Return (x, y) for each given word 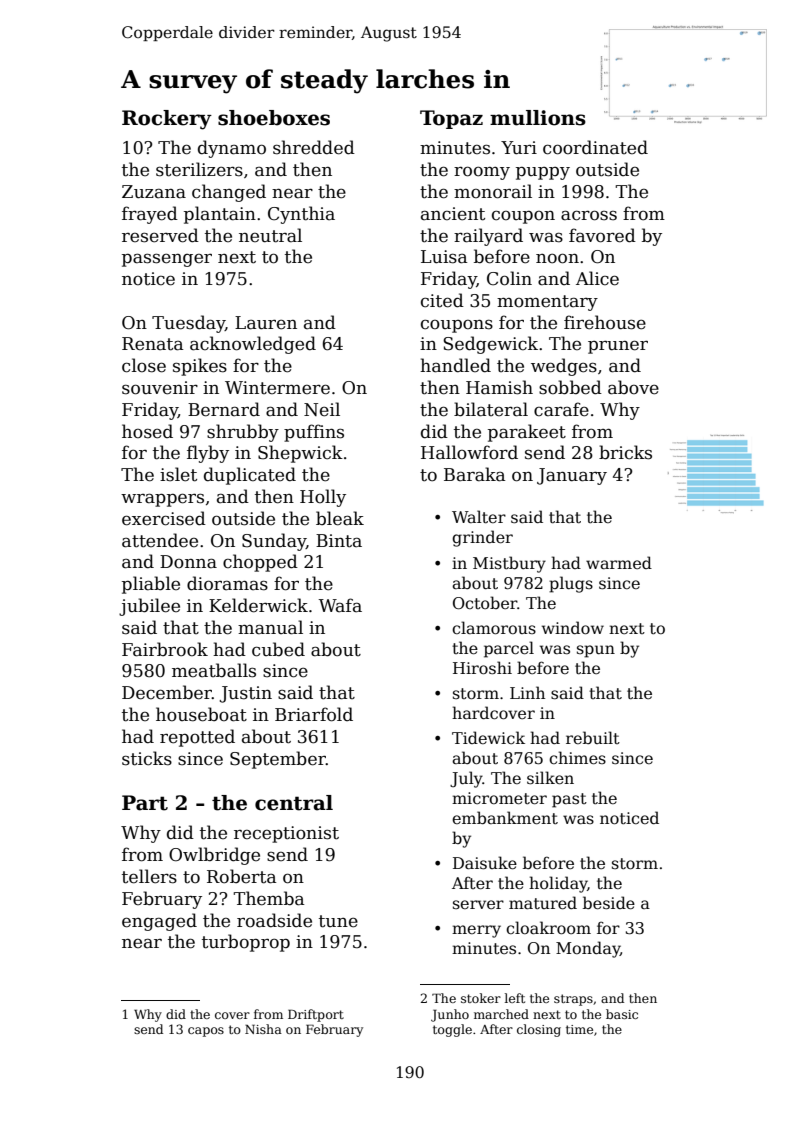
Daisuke (485, 863)
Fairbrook (165, 649)
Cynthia (301, 215)
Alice (597, 278)
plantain (220, 215)
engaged (159, 922)
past (569, 800)
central (294, 803)
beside (609, 903)
